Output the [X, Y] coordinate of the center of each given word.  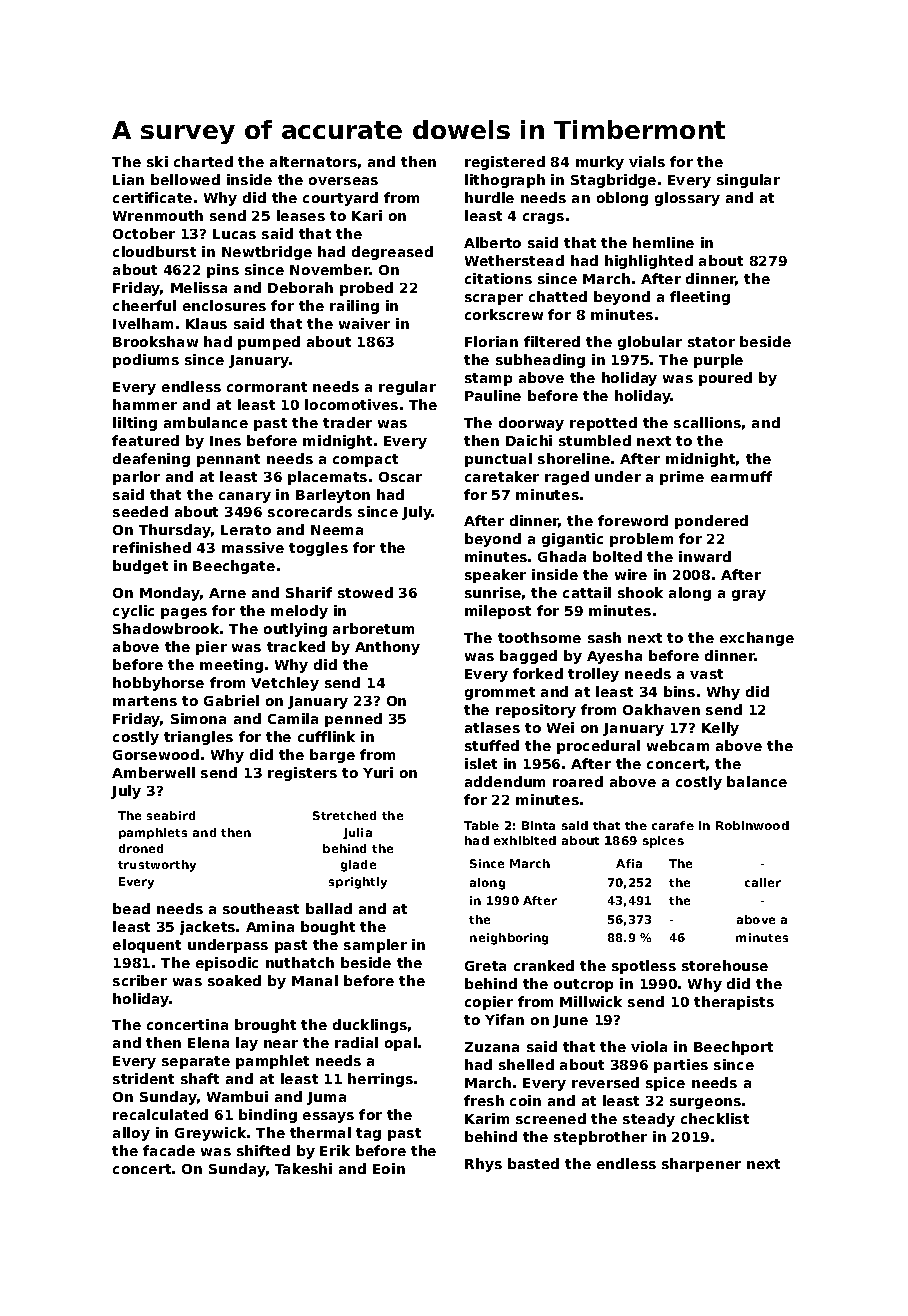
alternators [313, 161]
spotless [644, 967]
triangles [198, 738]
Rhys [483, 1165]
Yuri [378, 772]
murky [600, 163]
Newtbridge [267, 253]
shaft [200, 1078]
